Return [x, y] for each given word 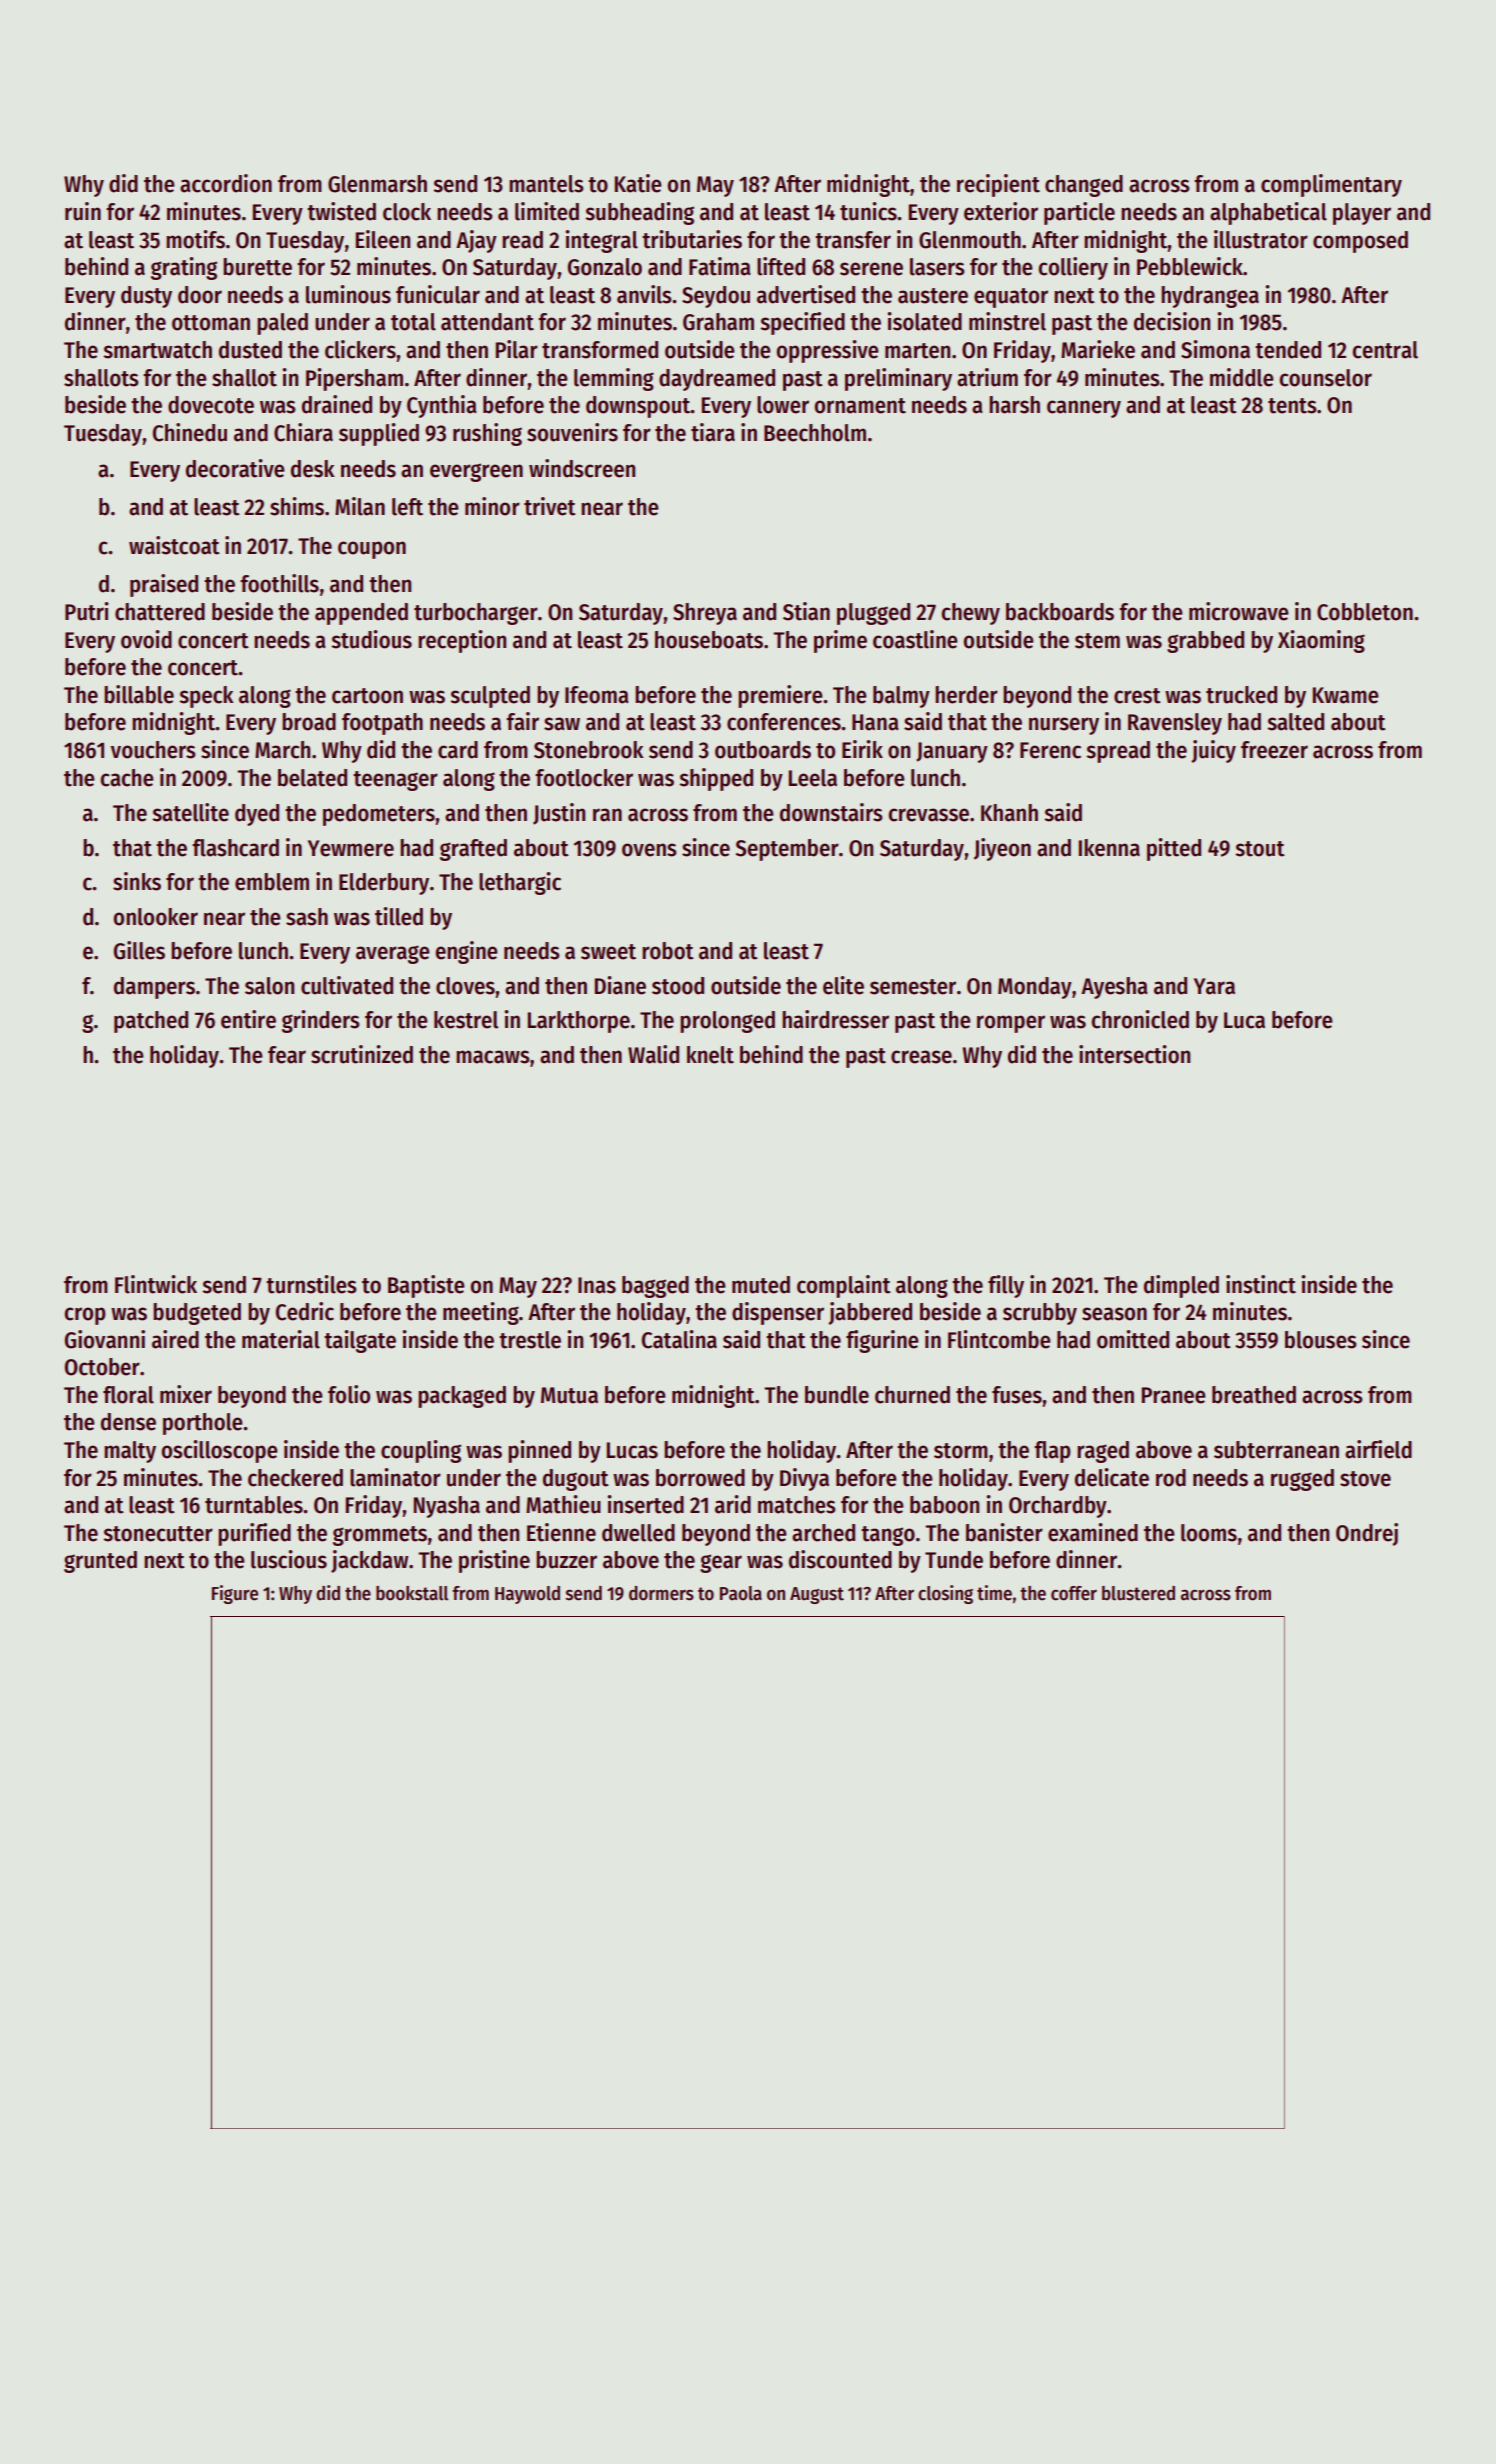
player [1362, 214]
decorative [235, 468]
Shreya [705, 614]
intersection [1134, 1054]
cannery [1084, 409]
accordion [226, 183]
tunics [868, 211]
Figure [235, 1594]
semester [913, 987]
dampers [154, 988]
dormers [661, 1593]
